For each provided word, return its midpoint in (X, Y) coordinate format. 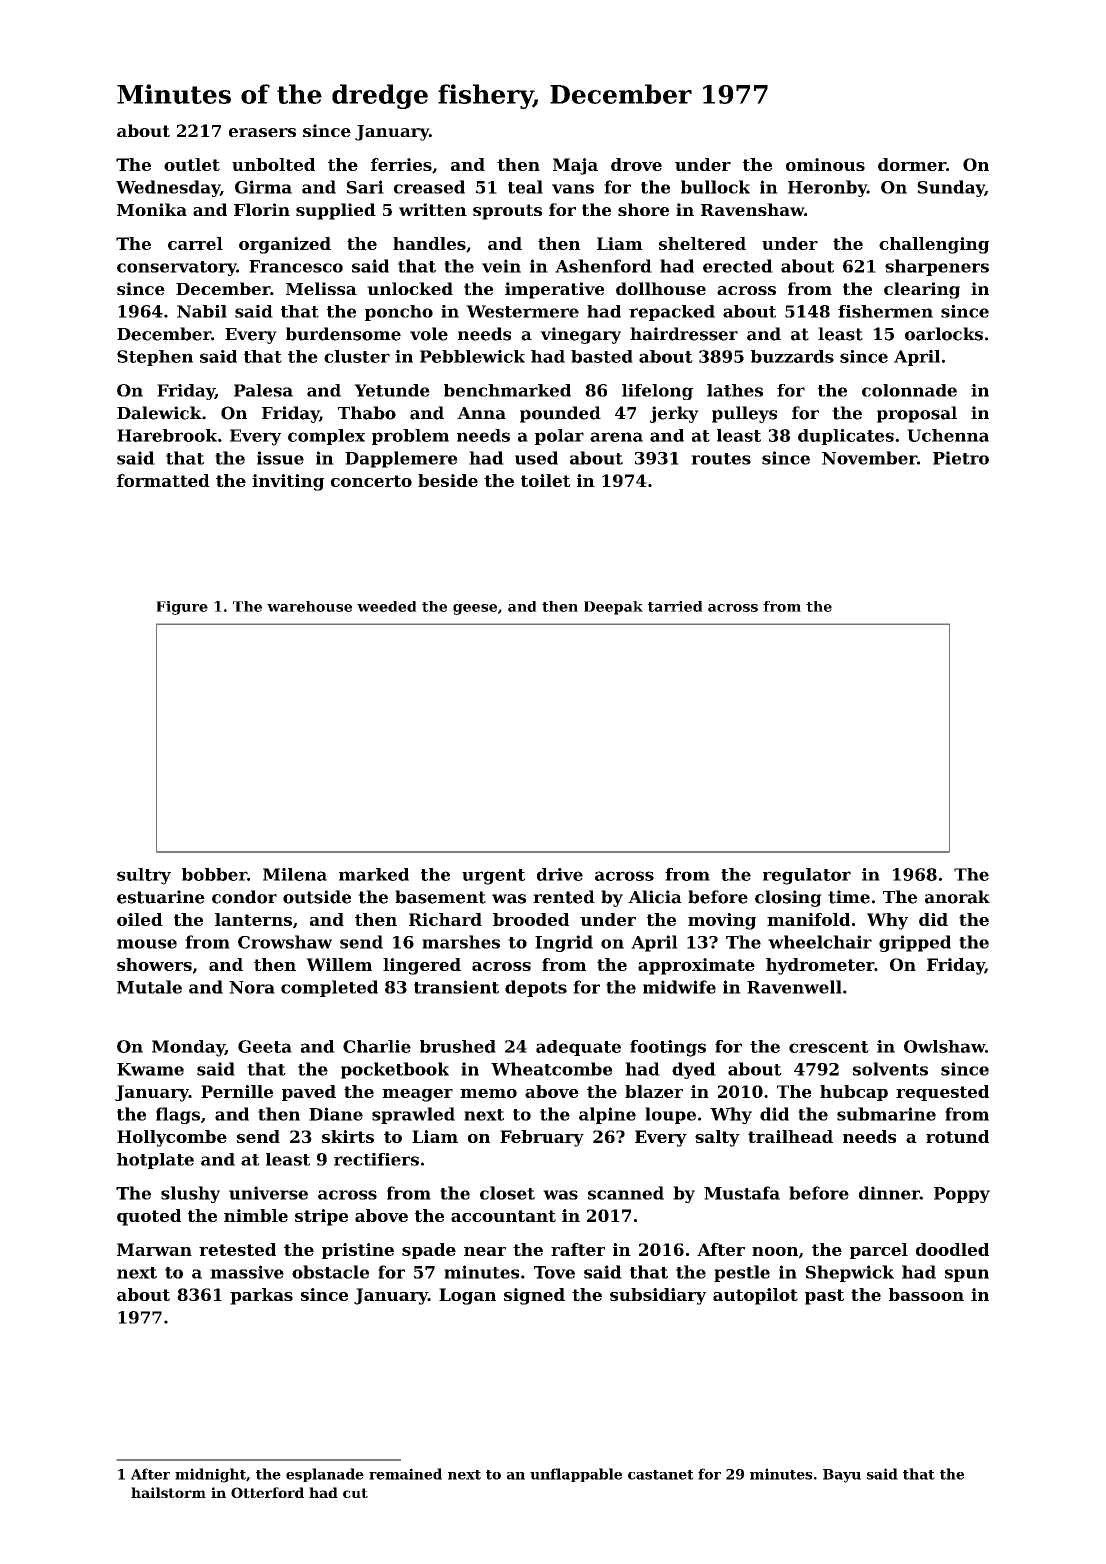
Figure (182, 608)
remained (405, 1474)
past (824, 1297)
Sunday (951, 188)
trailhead (790, 1136)
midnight (210, 1475)
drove (636, 164)
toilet (546, 480)
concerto (371, 481)
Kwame (150, 1069)
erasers (262, 132)
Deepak (613, 608)
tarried (675, 606)
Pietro (961, 458)
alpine (607, 1115)
